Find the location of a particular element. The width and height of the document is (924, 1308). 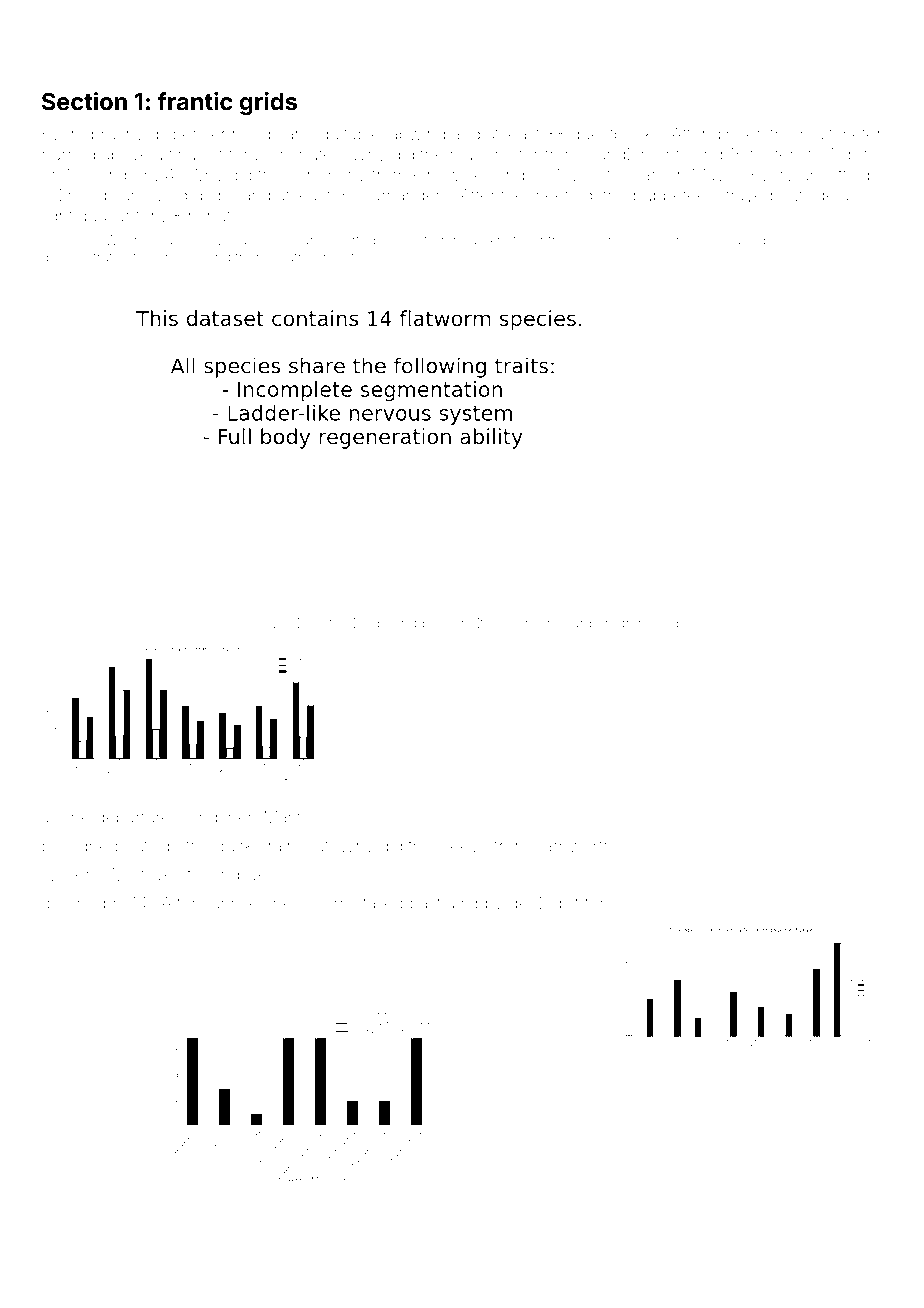

sighed is located at coordinates (92, 847).
